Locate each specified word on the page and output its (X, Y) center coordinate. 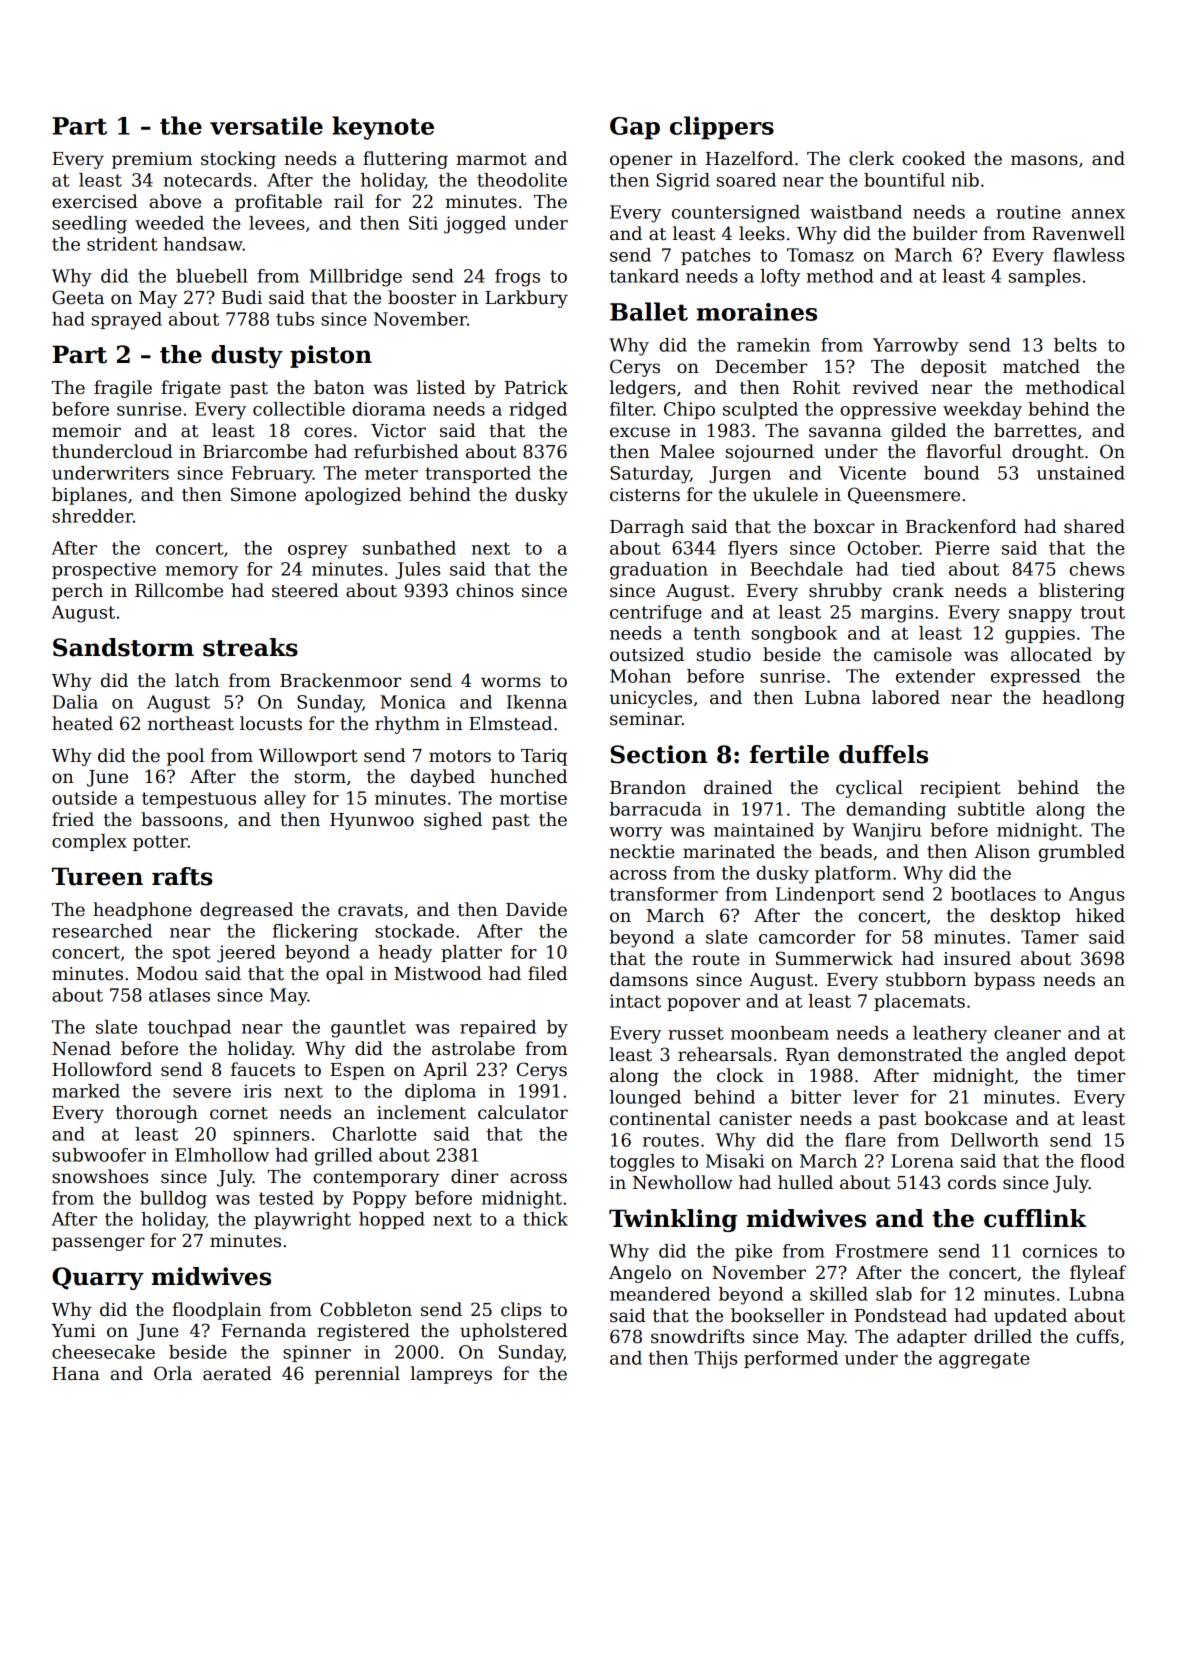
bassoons (182, 819)
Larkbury (526, 299)
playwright (302, 1221)
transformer (664, 894)
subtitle (991, 809)
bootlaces (993, 894)
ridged (538, 411)
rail (349, 201)
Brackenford (961, 526)
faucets (263, 1069)
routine (1028, 212)
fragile (123, 389)
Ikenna (537, 702)
